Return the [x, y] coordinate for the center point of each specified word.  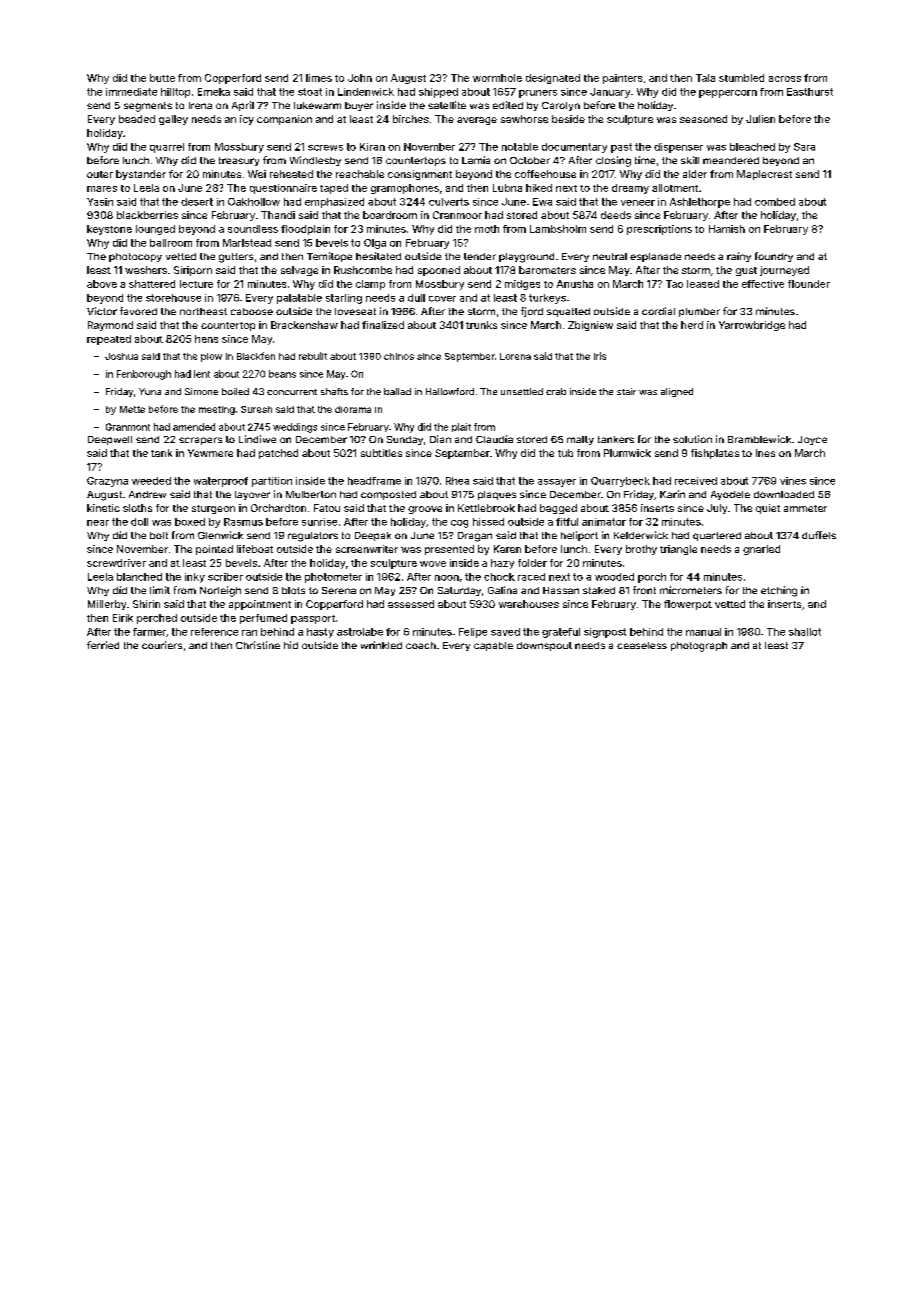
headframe [374, 481]
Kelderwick [641, 535]
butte [162, 78]
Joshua [121, 356]
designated [553, 79]
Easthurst [810, 92]
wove [433, 564]
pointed [214, 550]
